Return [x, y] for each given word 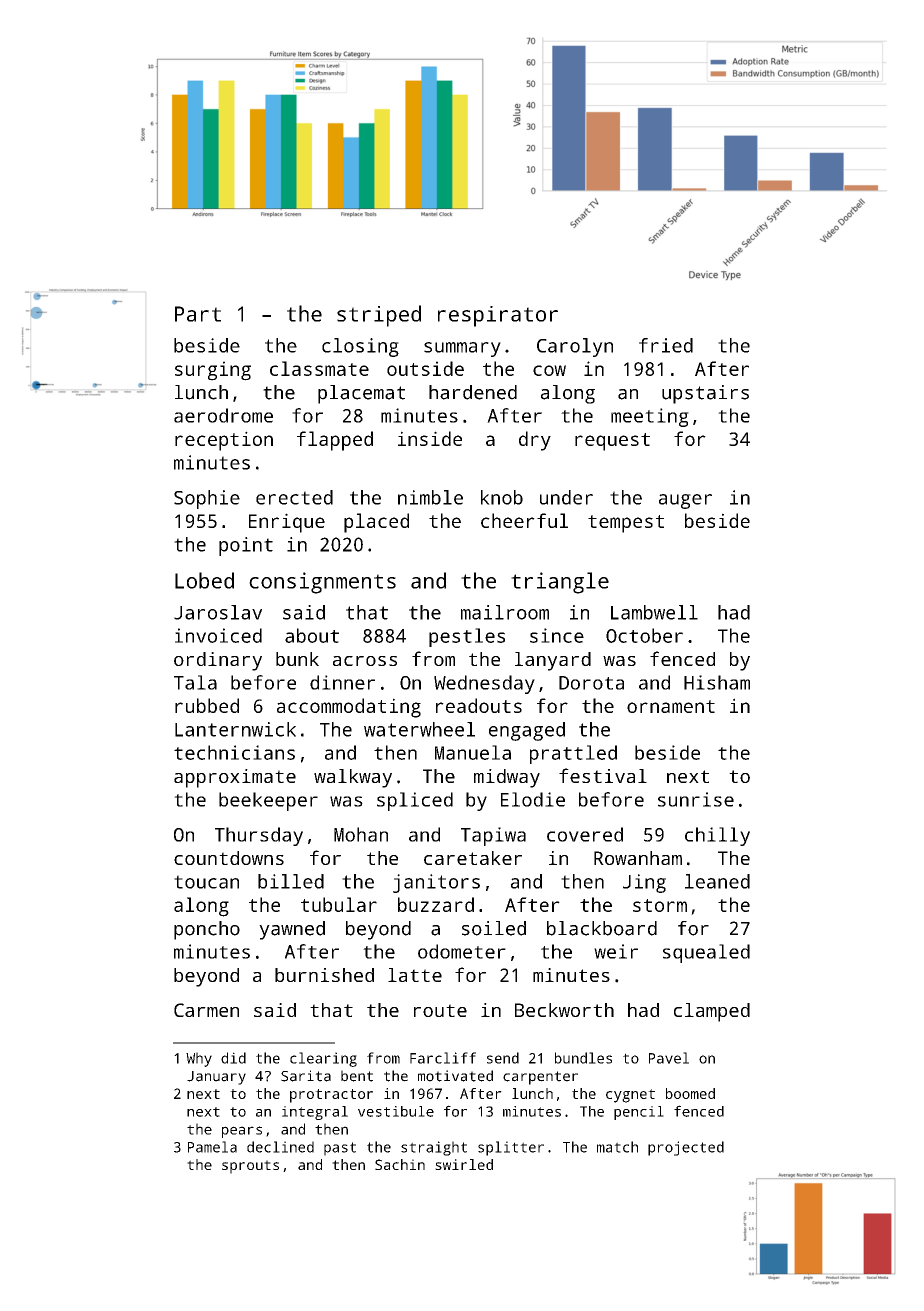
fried [666, 345]
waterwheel [419, 729]
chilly [717, 836]
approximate [235, 778]
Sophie [207, 499]
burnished [324, 975]
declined [280, 1147]
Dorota [591, 683]
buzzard [436, 904]
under [566, 497]
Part [198, 314]
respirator [498, 316]
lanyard [553, 661]
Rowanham [638, 858]
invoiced [218, 635]
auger [685, 501]
